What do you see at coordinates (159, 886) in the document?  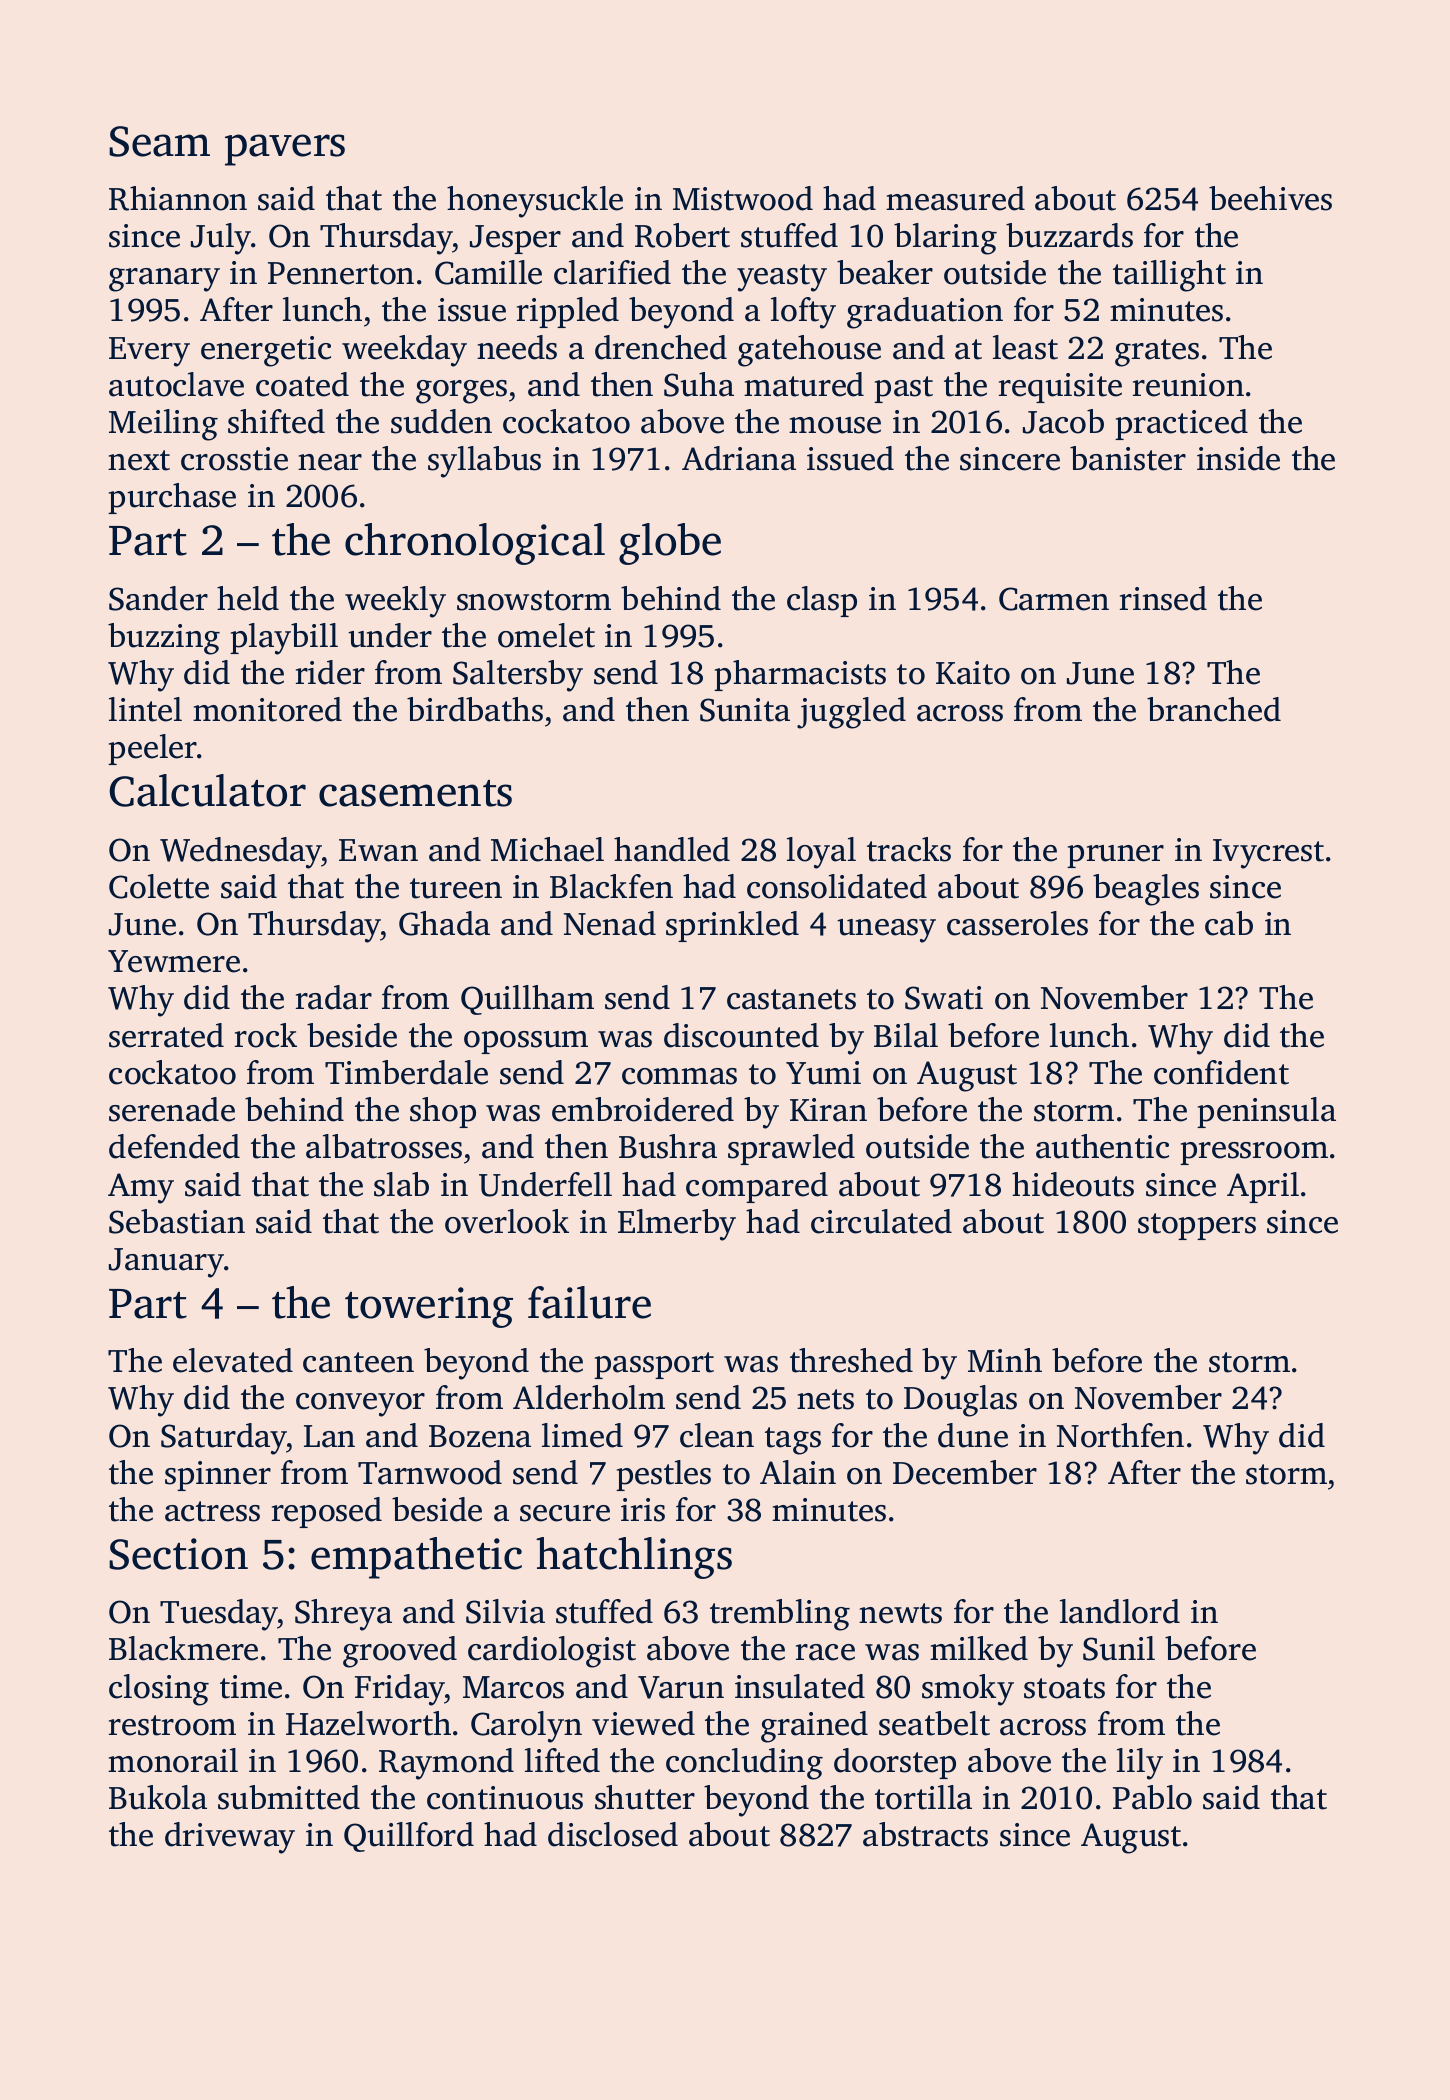 I see `Colette` at bounding box center [159, 886].
